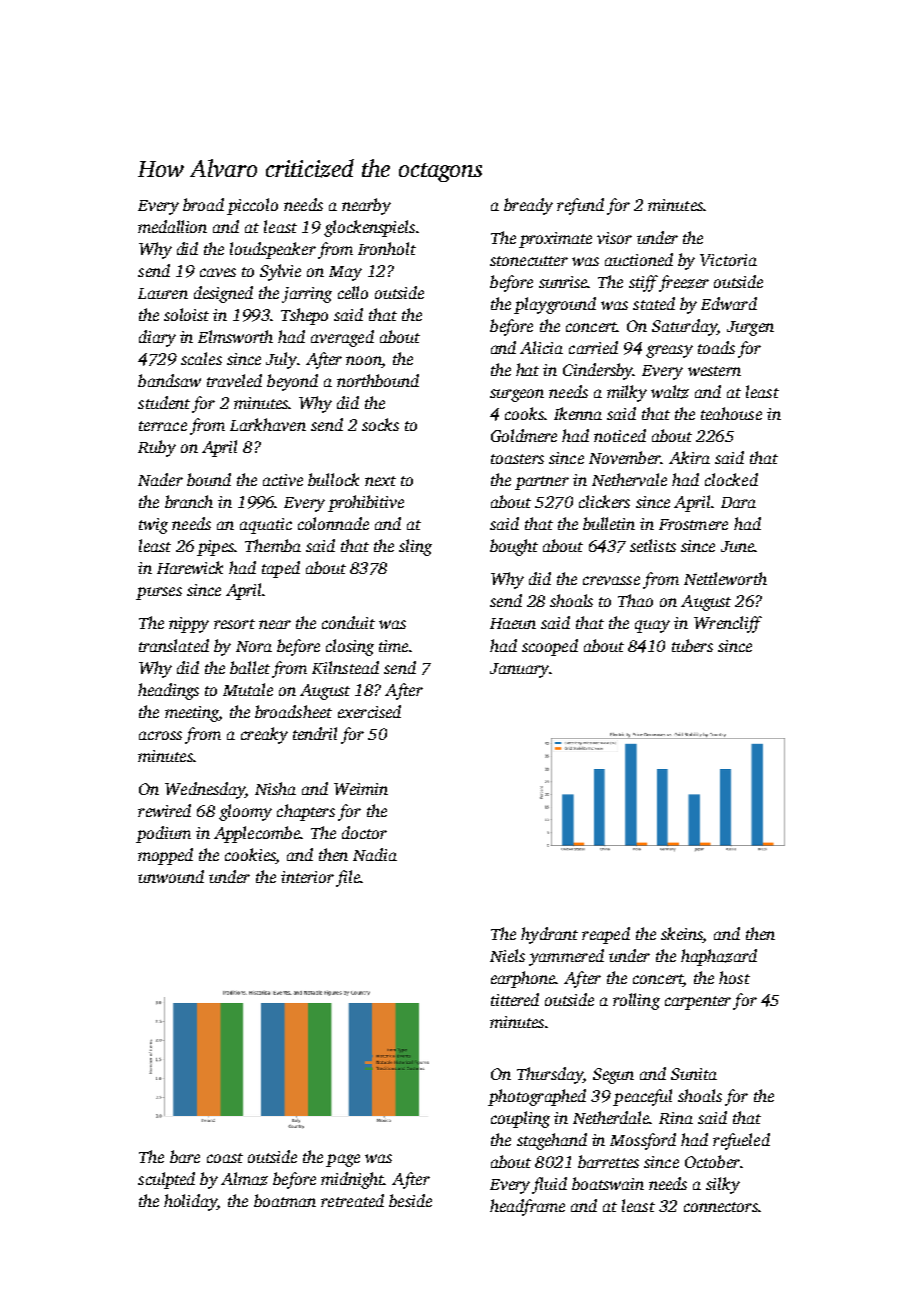 Image resolution: width=924 pixels, height=1311 pixels. Describe the element at coordinates (361, 789) in the screenshot. I see `Weimin` at that location.
